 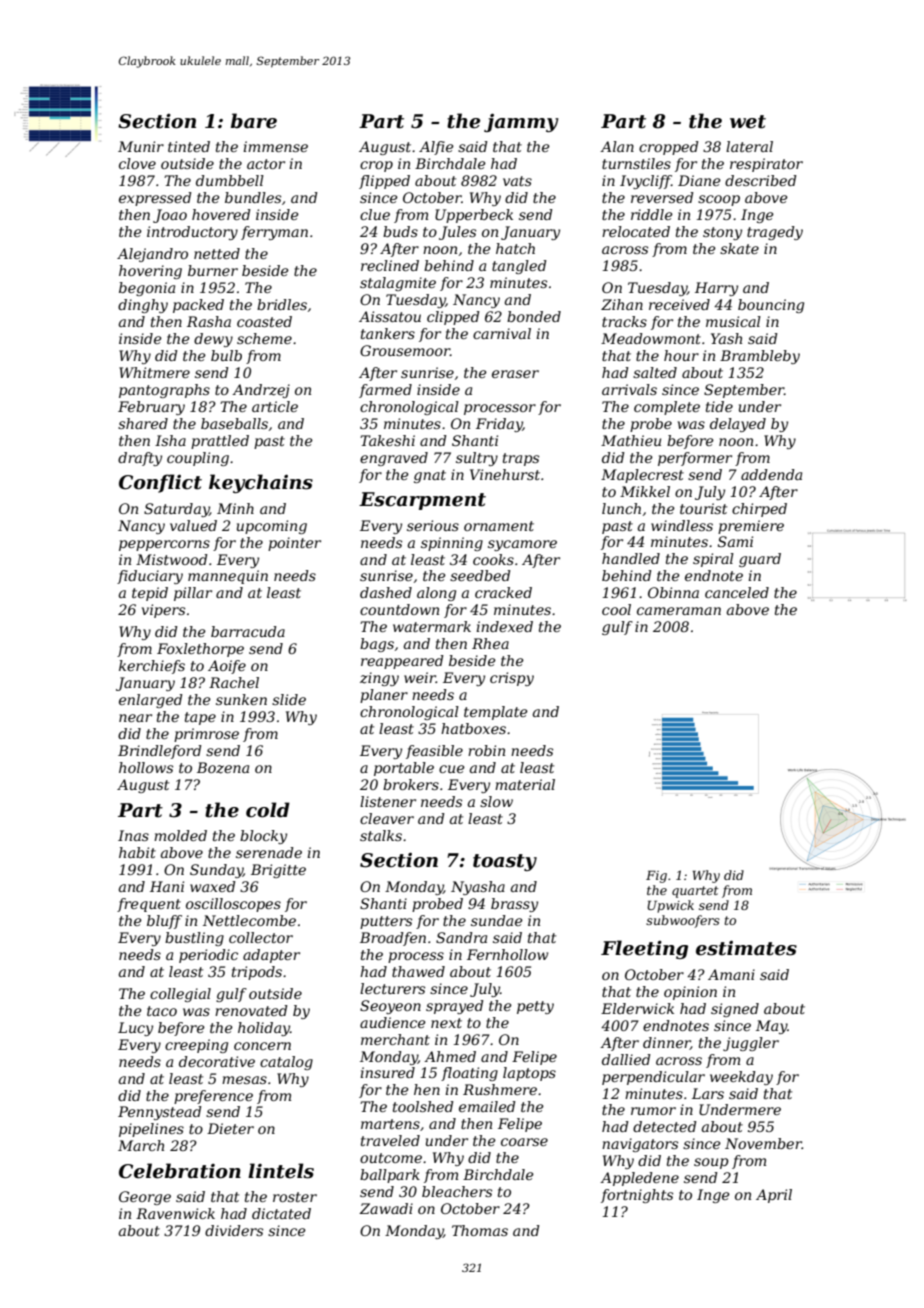 I want to click on wet, so click(x=748, y=122).
